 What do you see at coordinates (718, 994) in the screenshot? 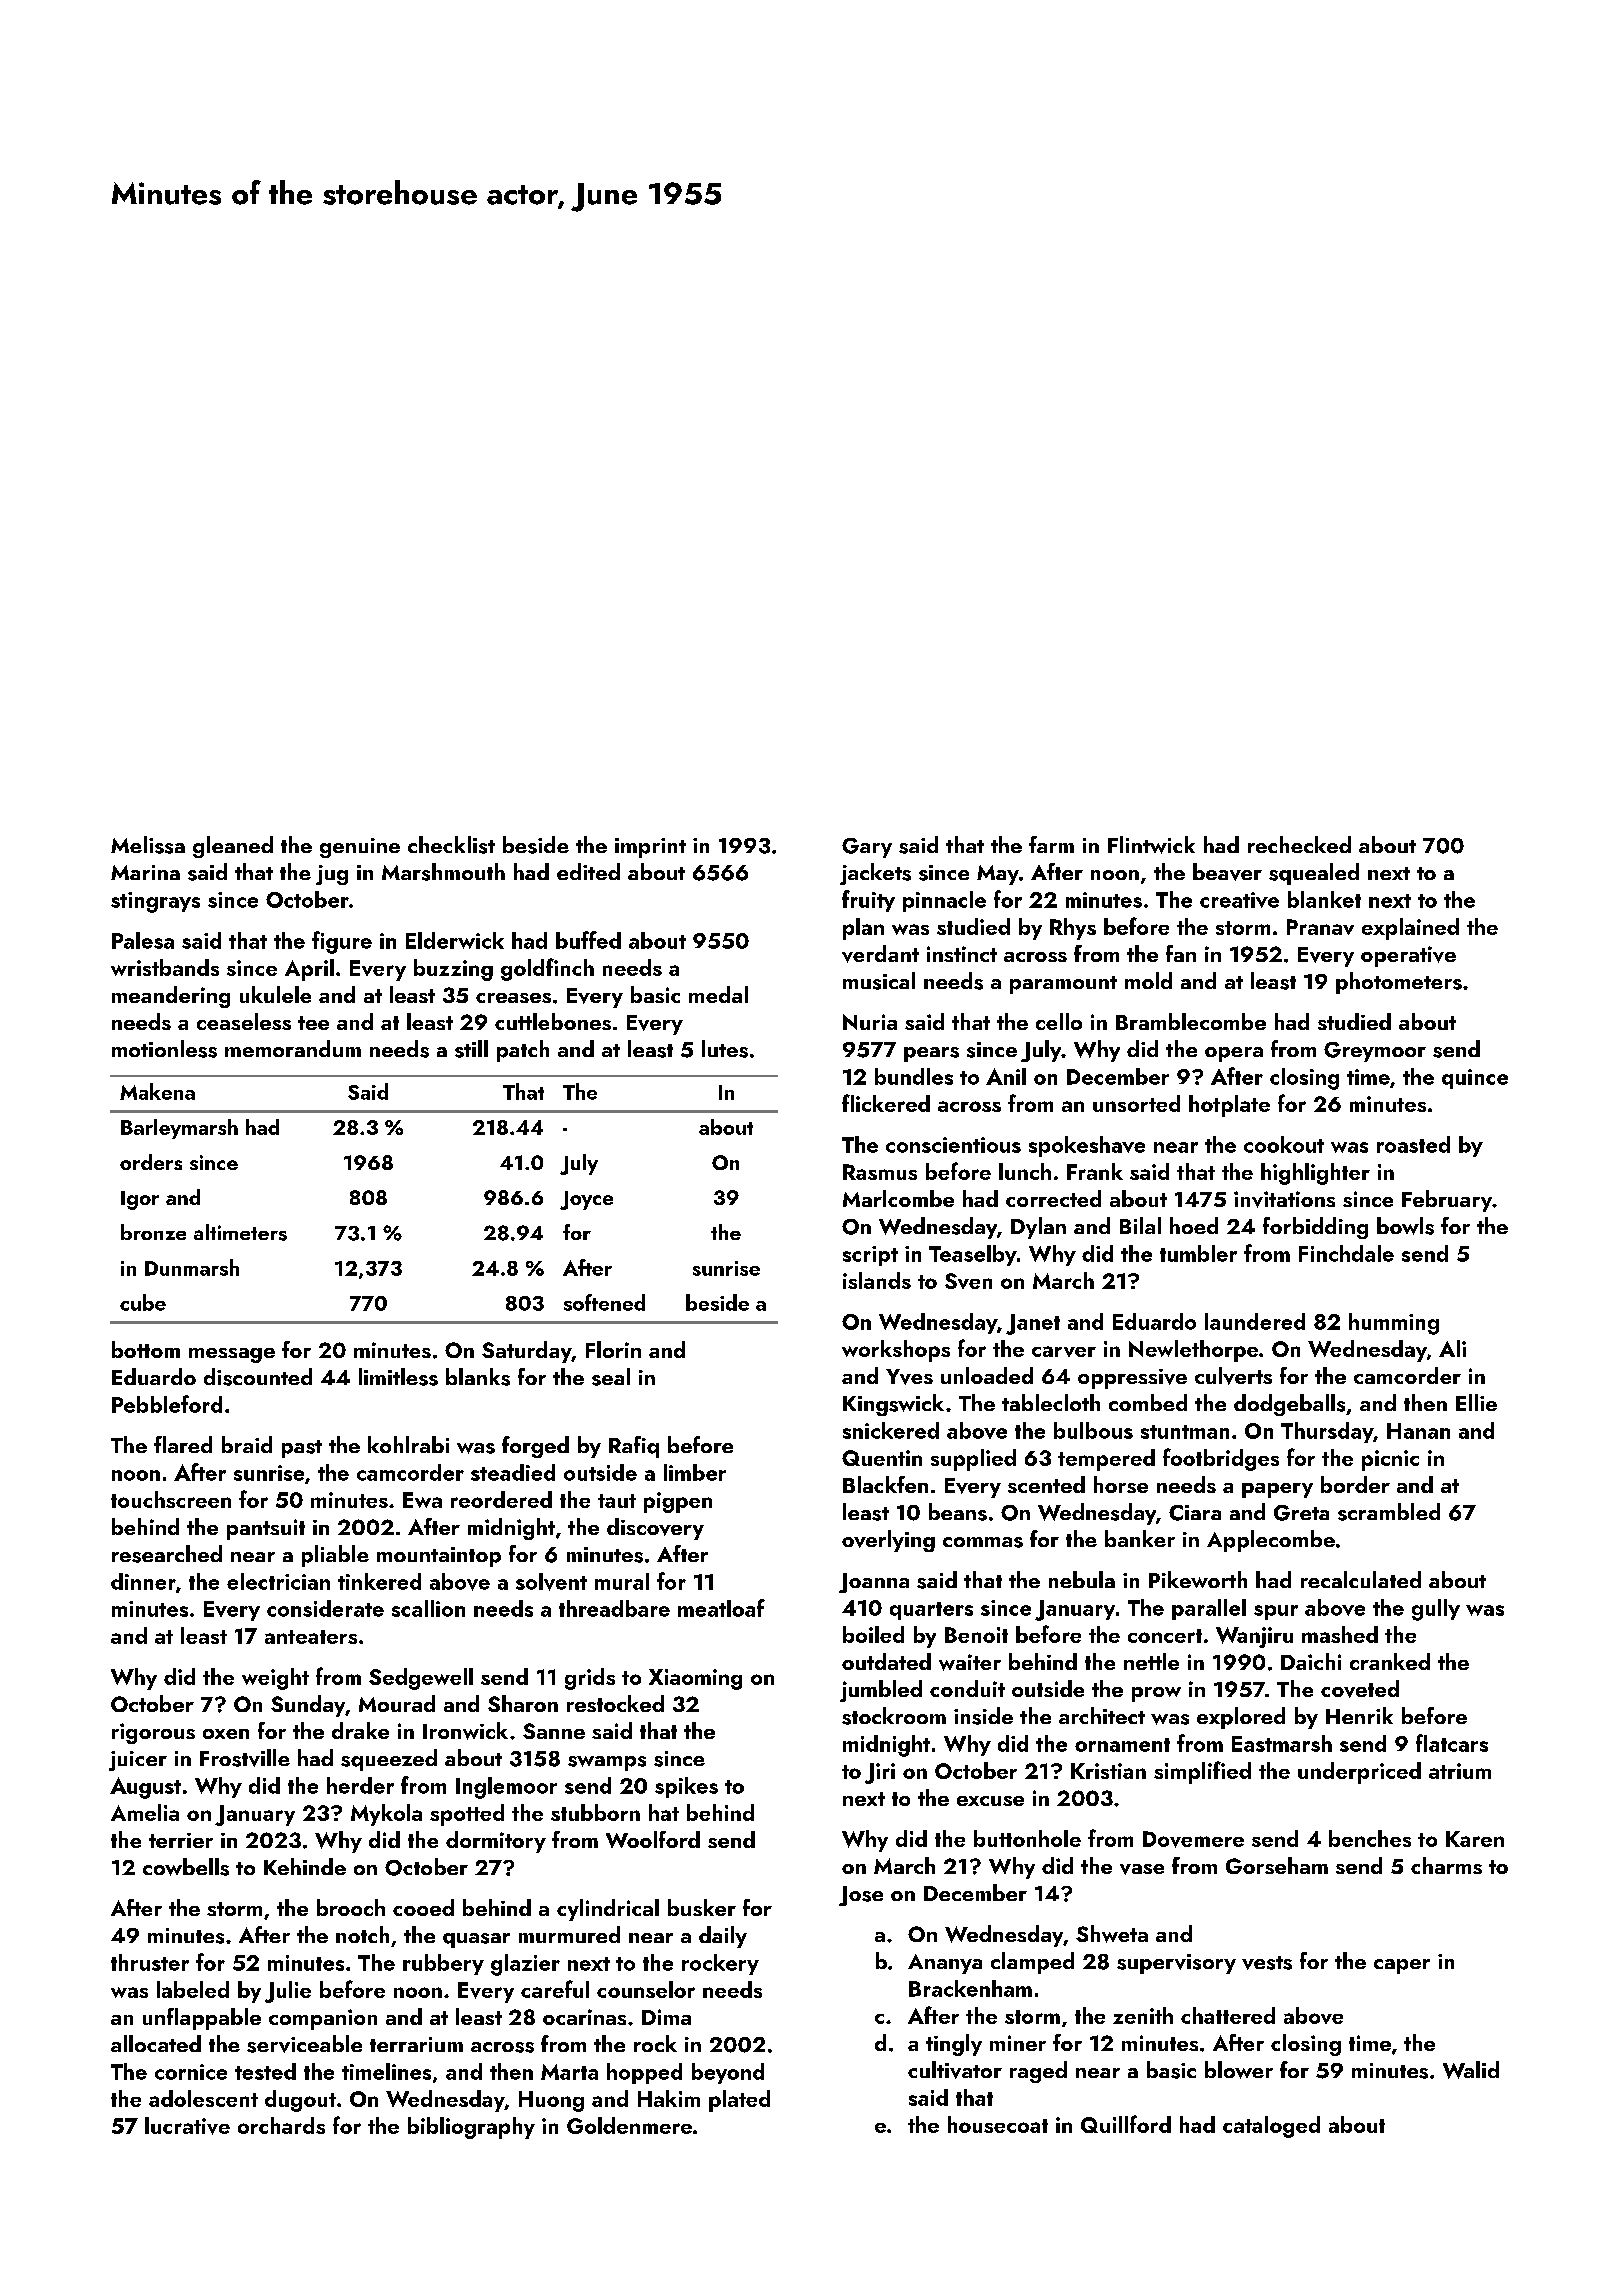
I see `medal` at bounding box center [718, 994].
